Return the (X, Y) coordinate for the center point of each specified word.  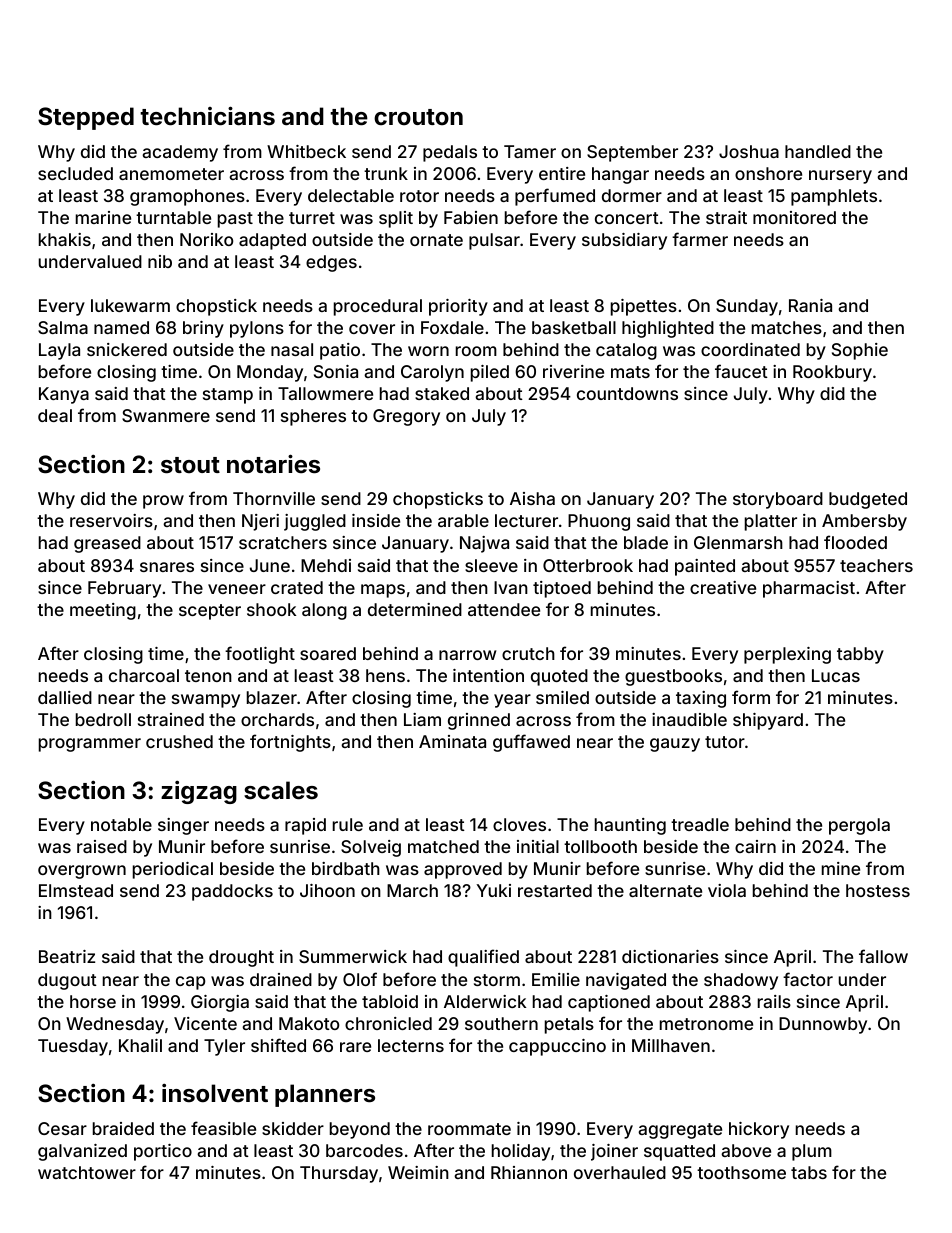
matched (443, 846)
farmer (700, 239)
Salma (63, 327)
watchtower (87, 1172)
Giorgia (220, 1003)
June (270, 565)
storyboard (778, 500)
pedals (450, 153)
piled (490, 373)
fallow (883, 956)
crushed (179, 741)
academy (180, 153)
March (412, 890)
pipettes (644, 307)
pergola (859, 826)
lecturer (526, 520)
